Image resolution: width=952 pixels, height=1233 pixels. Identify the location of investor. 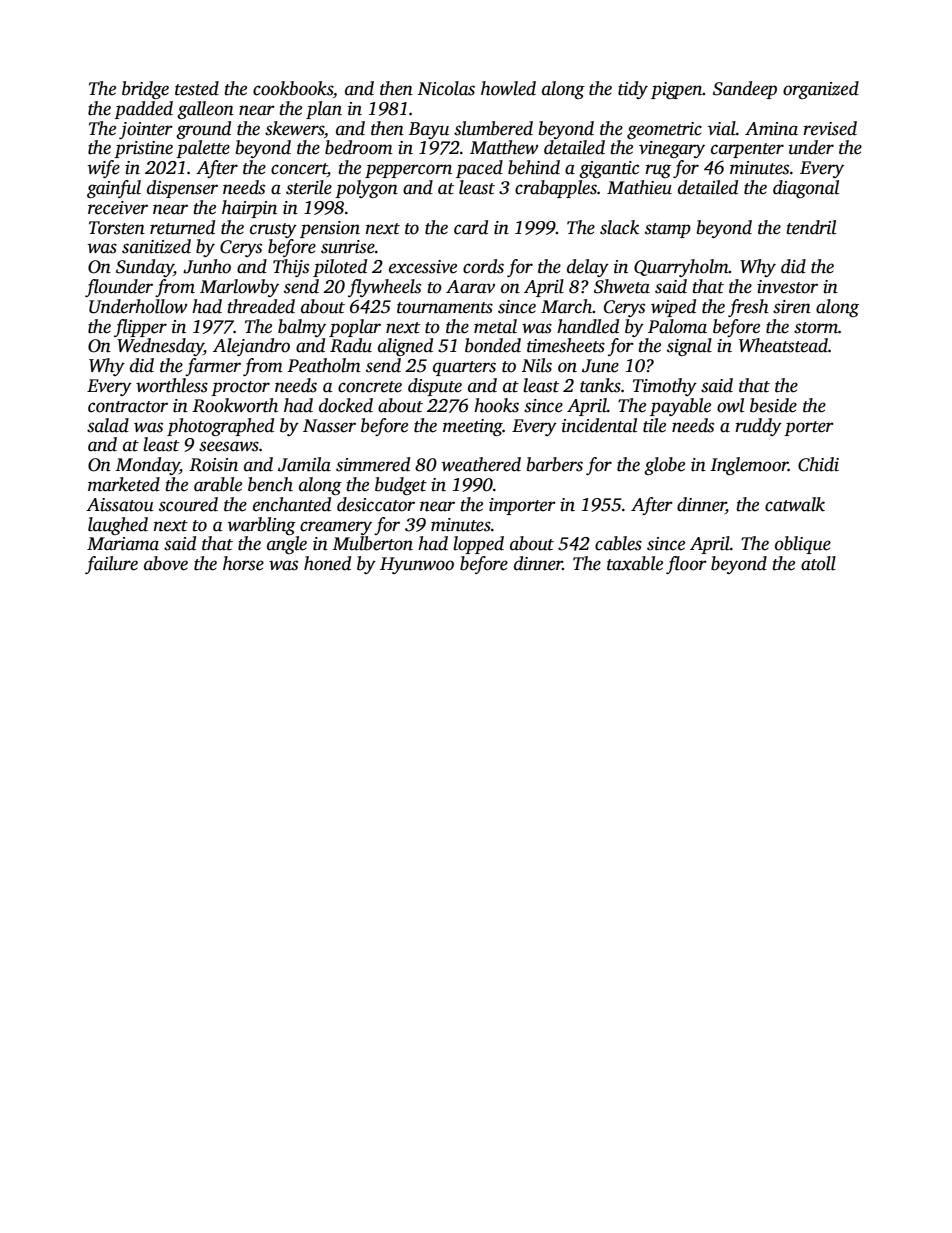
(787, 287).
